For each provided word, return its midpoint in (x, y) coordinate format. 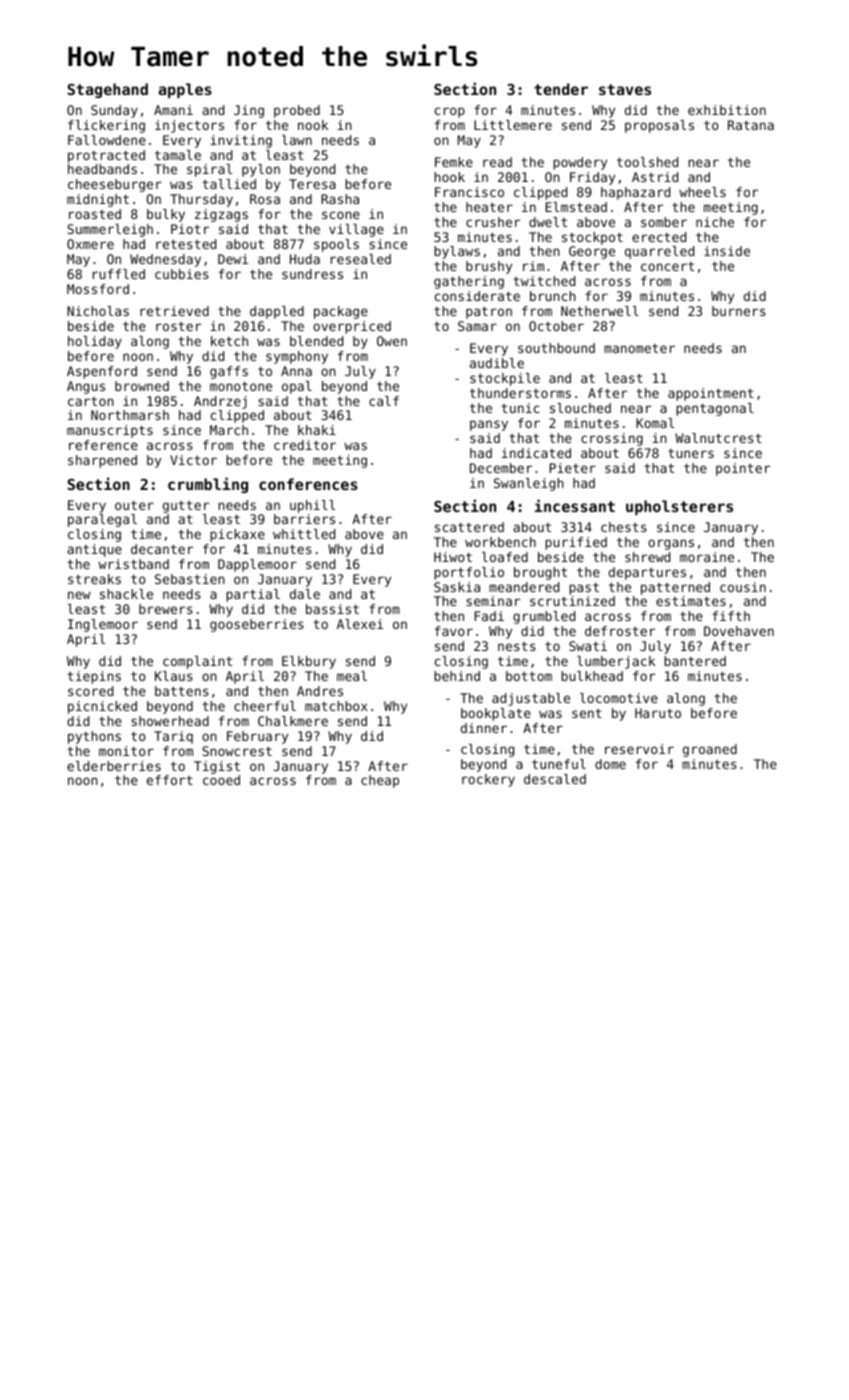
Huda (305, 259)
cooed (221, 780)
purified (576, 543)
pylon (261, 170)
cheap (380, 781)
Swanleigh (529, 484)
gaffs (229, 372)
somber (664, 222)
